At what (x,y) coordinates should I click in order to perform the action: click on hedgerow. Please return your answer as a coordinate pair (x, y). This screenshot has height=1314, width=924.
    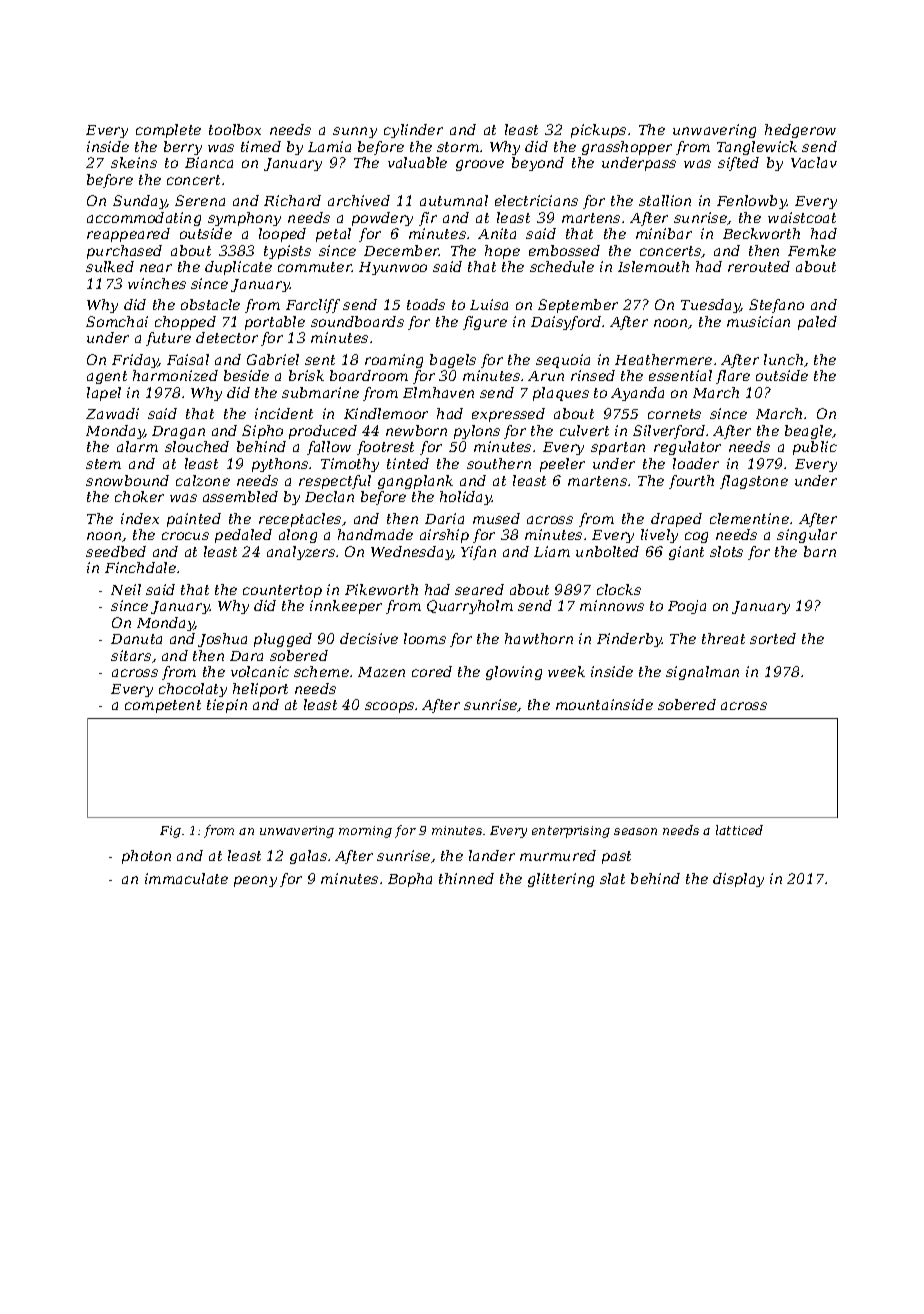
    Looking at the image, I should click on (800, 131).
